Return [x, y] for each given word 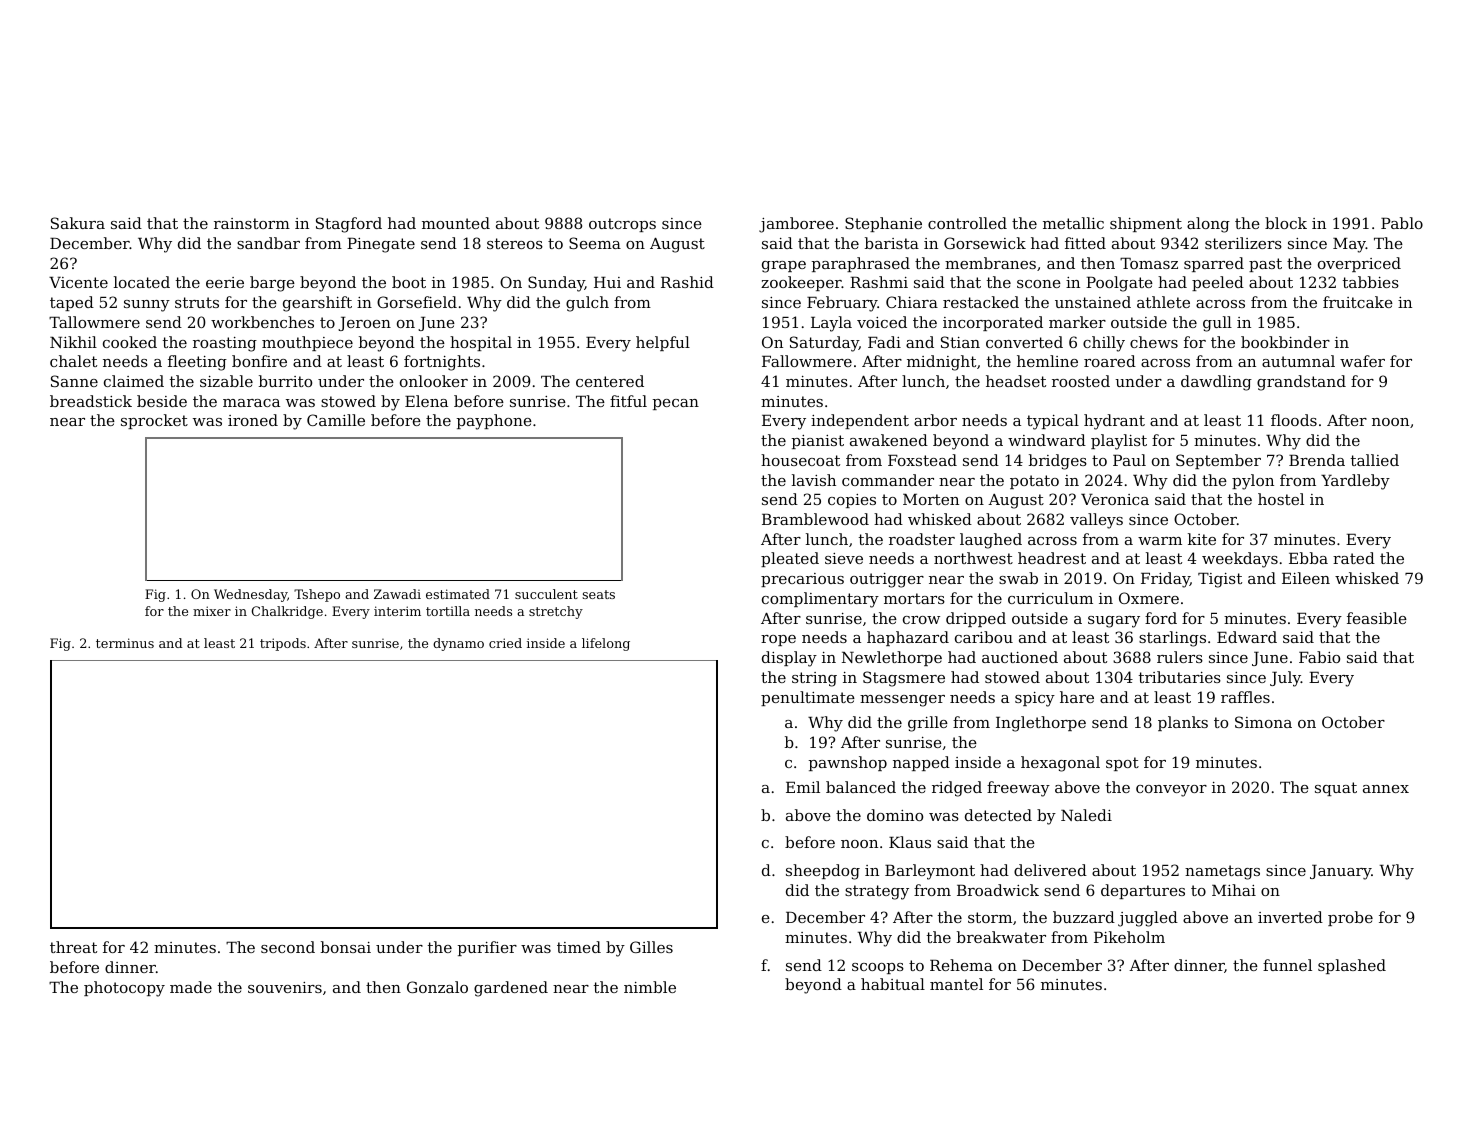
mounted [456, 223]
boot [409, 282]
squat [1336, 789]
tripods [283, 644]
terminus [125, 643]
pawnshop [848, 763]
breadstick [91, 401]
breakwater [1001, 937]
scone [1039, 284]
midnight [941, 363]
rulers [1180, 657]
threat [73, 947]
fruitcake [1358, 302]
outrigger [887, 580]
